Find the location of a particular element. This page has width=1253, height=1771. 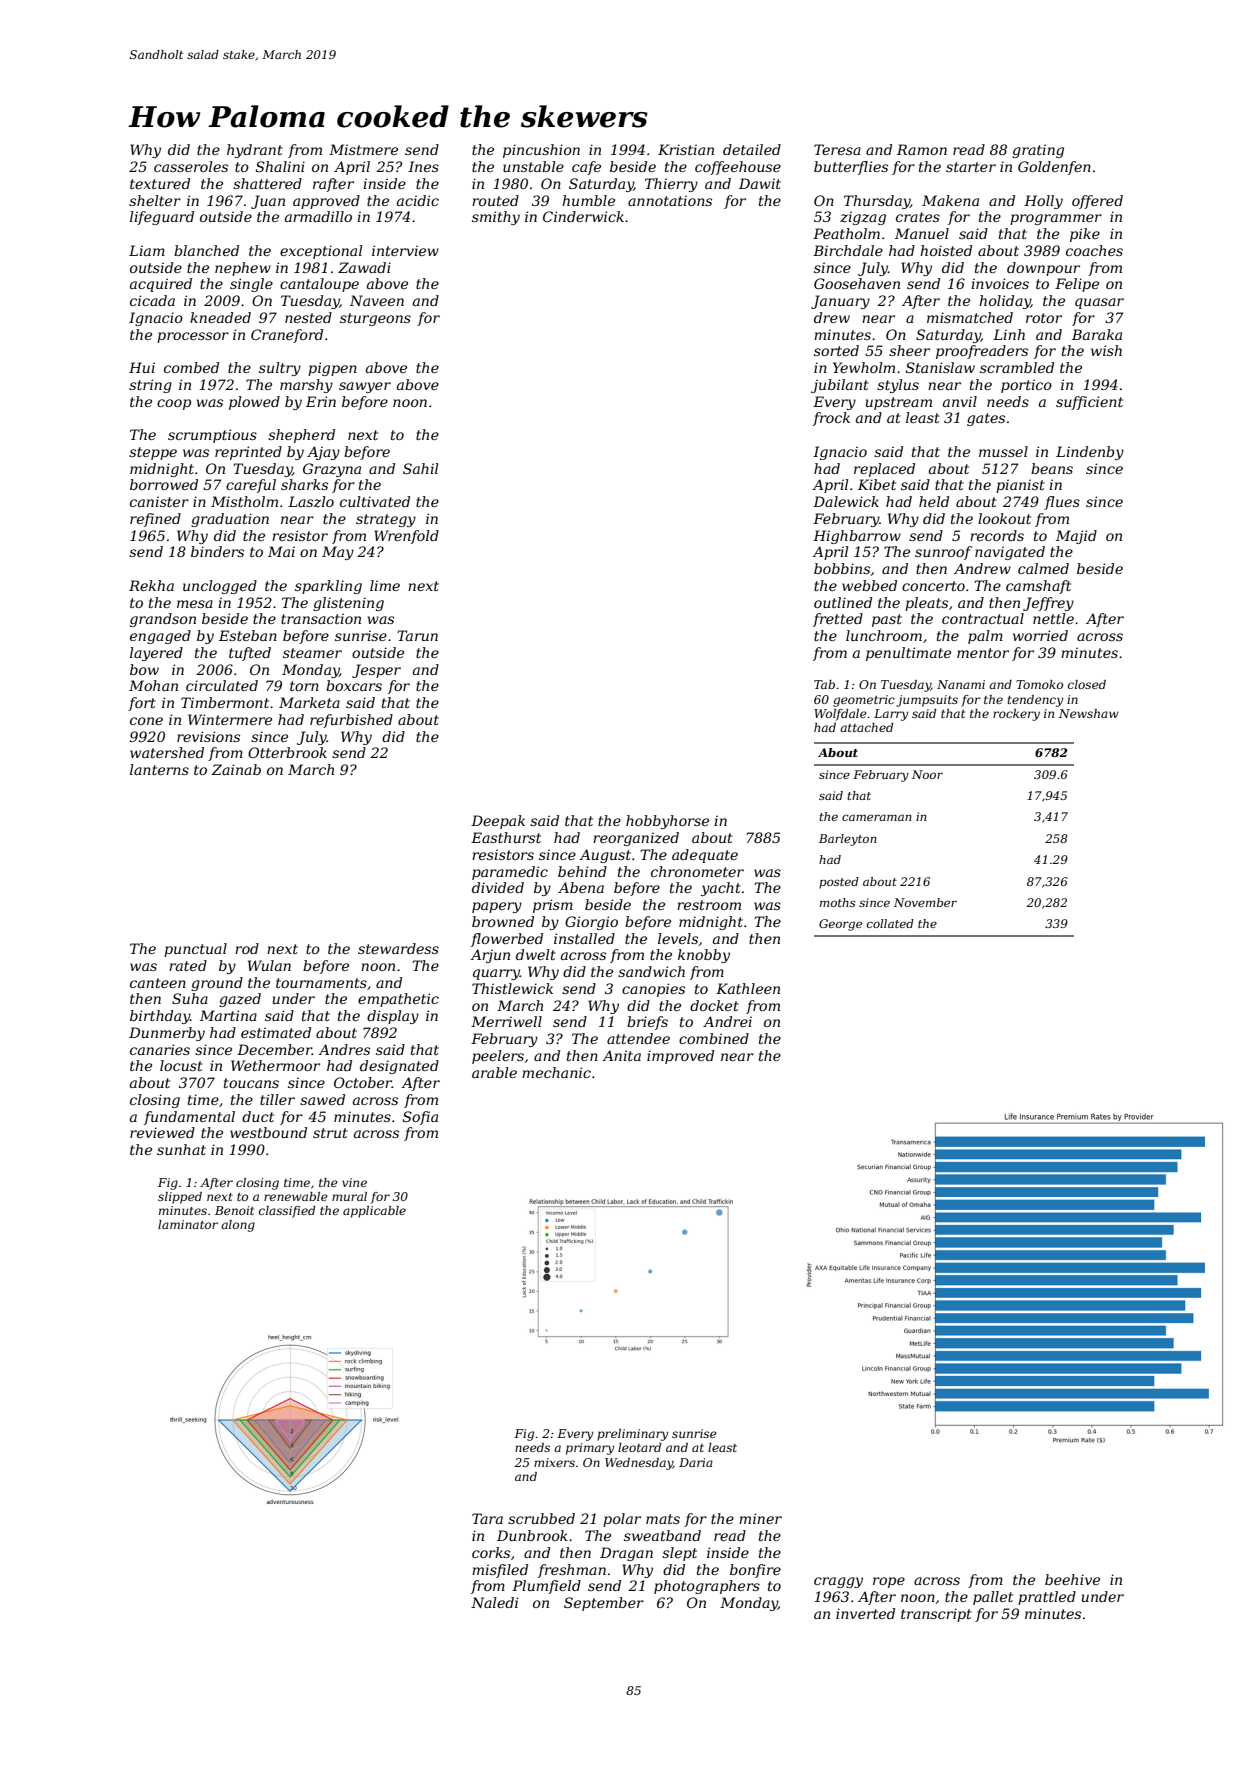

Andrei is located at coordinates (727, 1021).
